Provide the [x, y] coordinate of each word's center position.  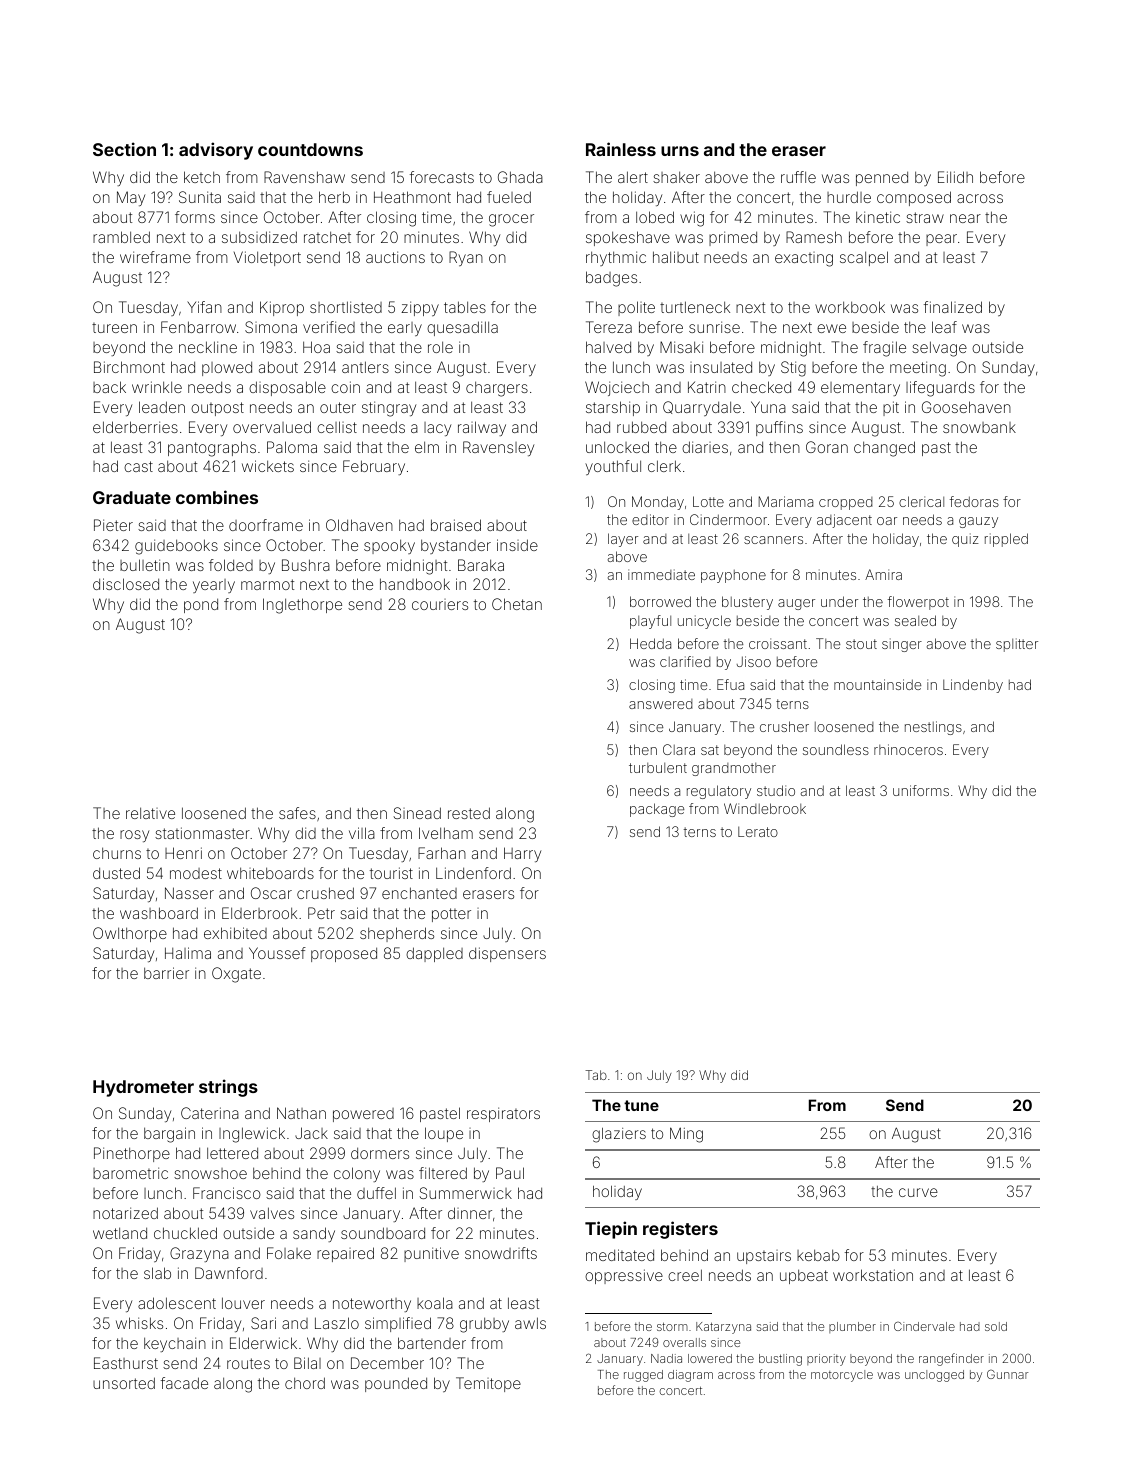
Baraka [481, 565]
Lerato [758, 831]
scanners [773, 540]
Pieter [113, 525]
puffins [779, 428]
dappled [434, 954]
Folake [289, 1253]
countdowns [310, 149]
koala [435, 1303]
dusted [116, 873]
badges [611, 279]
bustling [780, 1360]
